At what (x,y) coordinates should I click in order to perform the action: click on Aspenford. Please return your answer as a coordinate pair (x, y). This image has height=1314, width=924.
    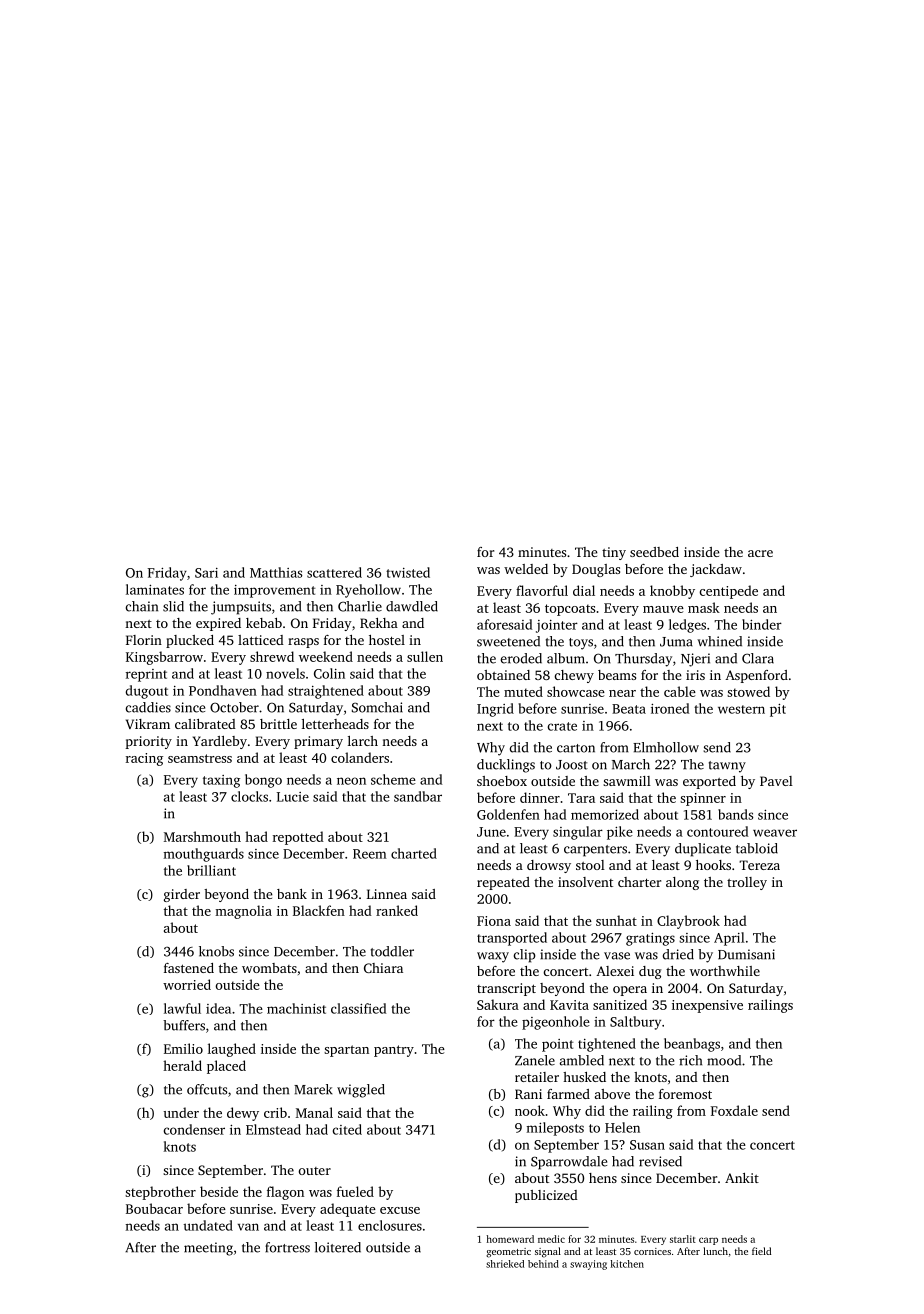
    Looking at the image, I should click on (756, 676).
